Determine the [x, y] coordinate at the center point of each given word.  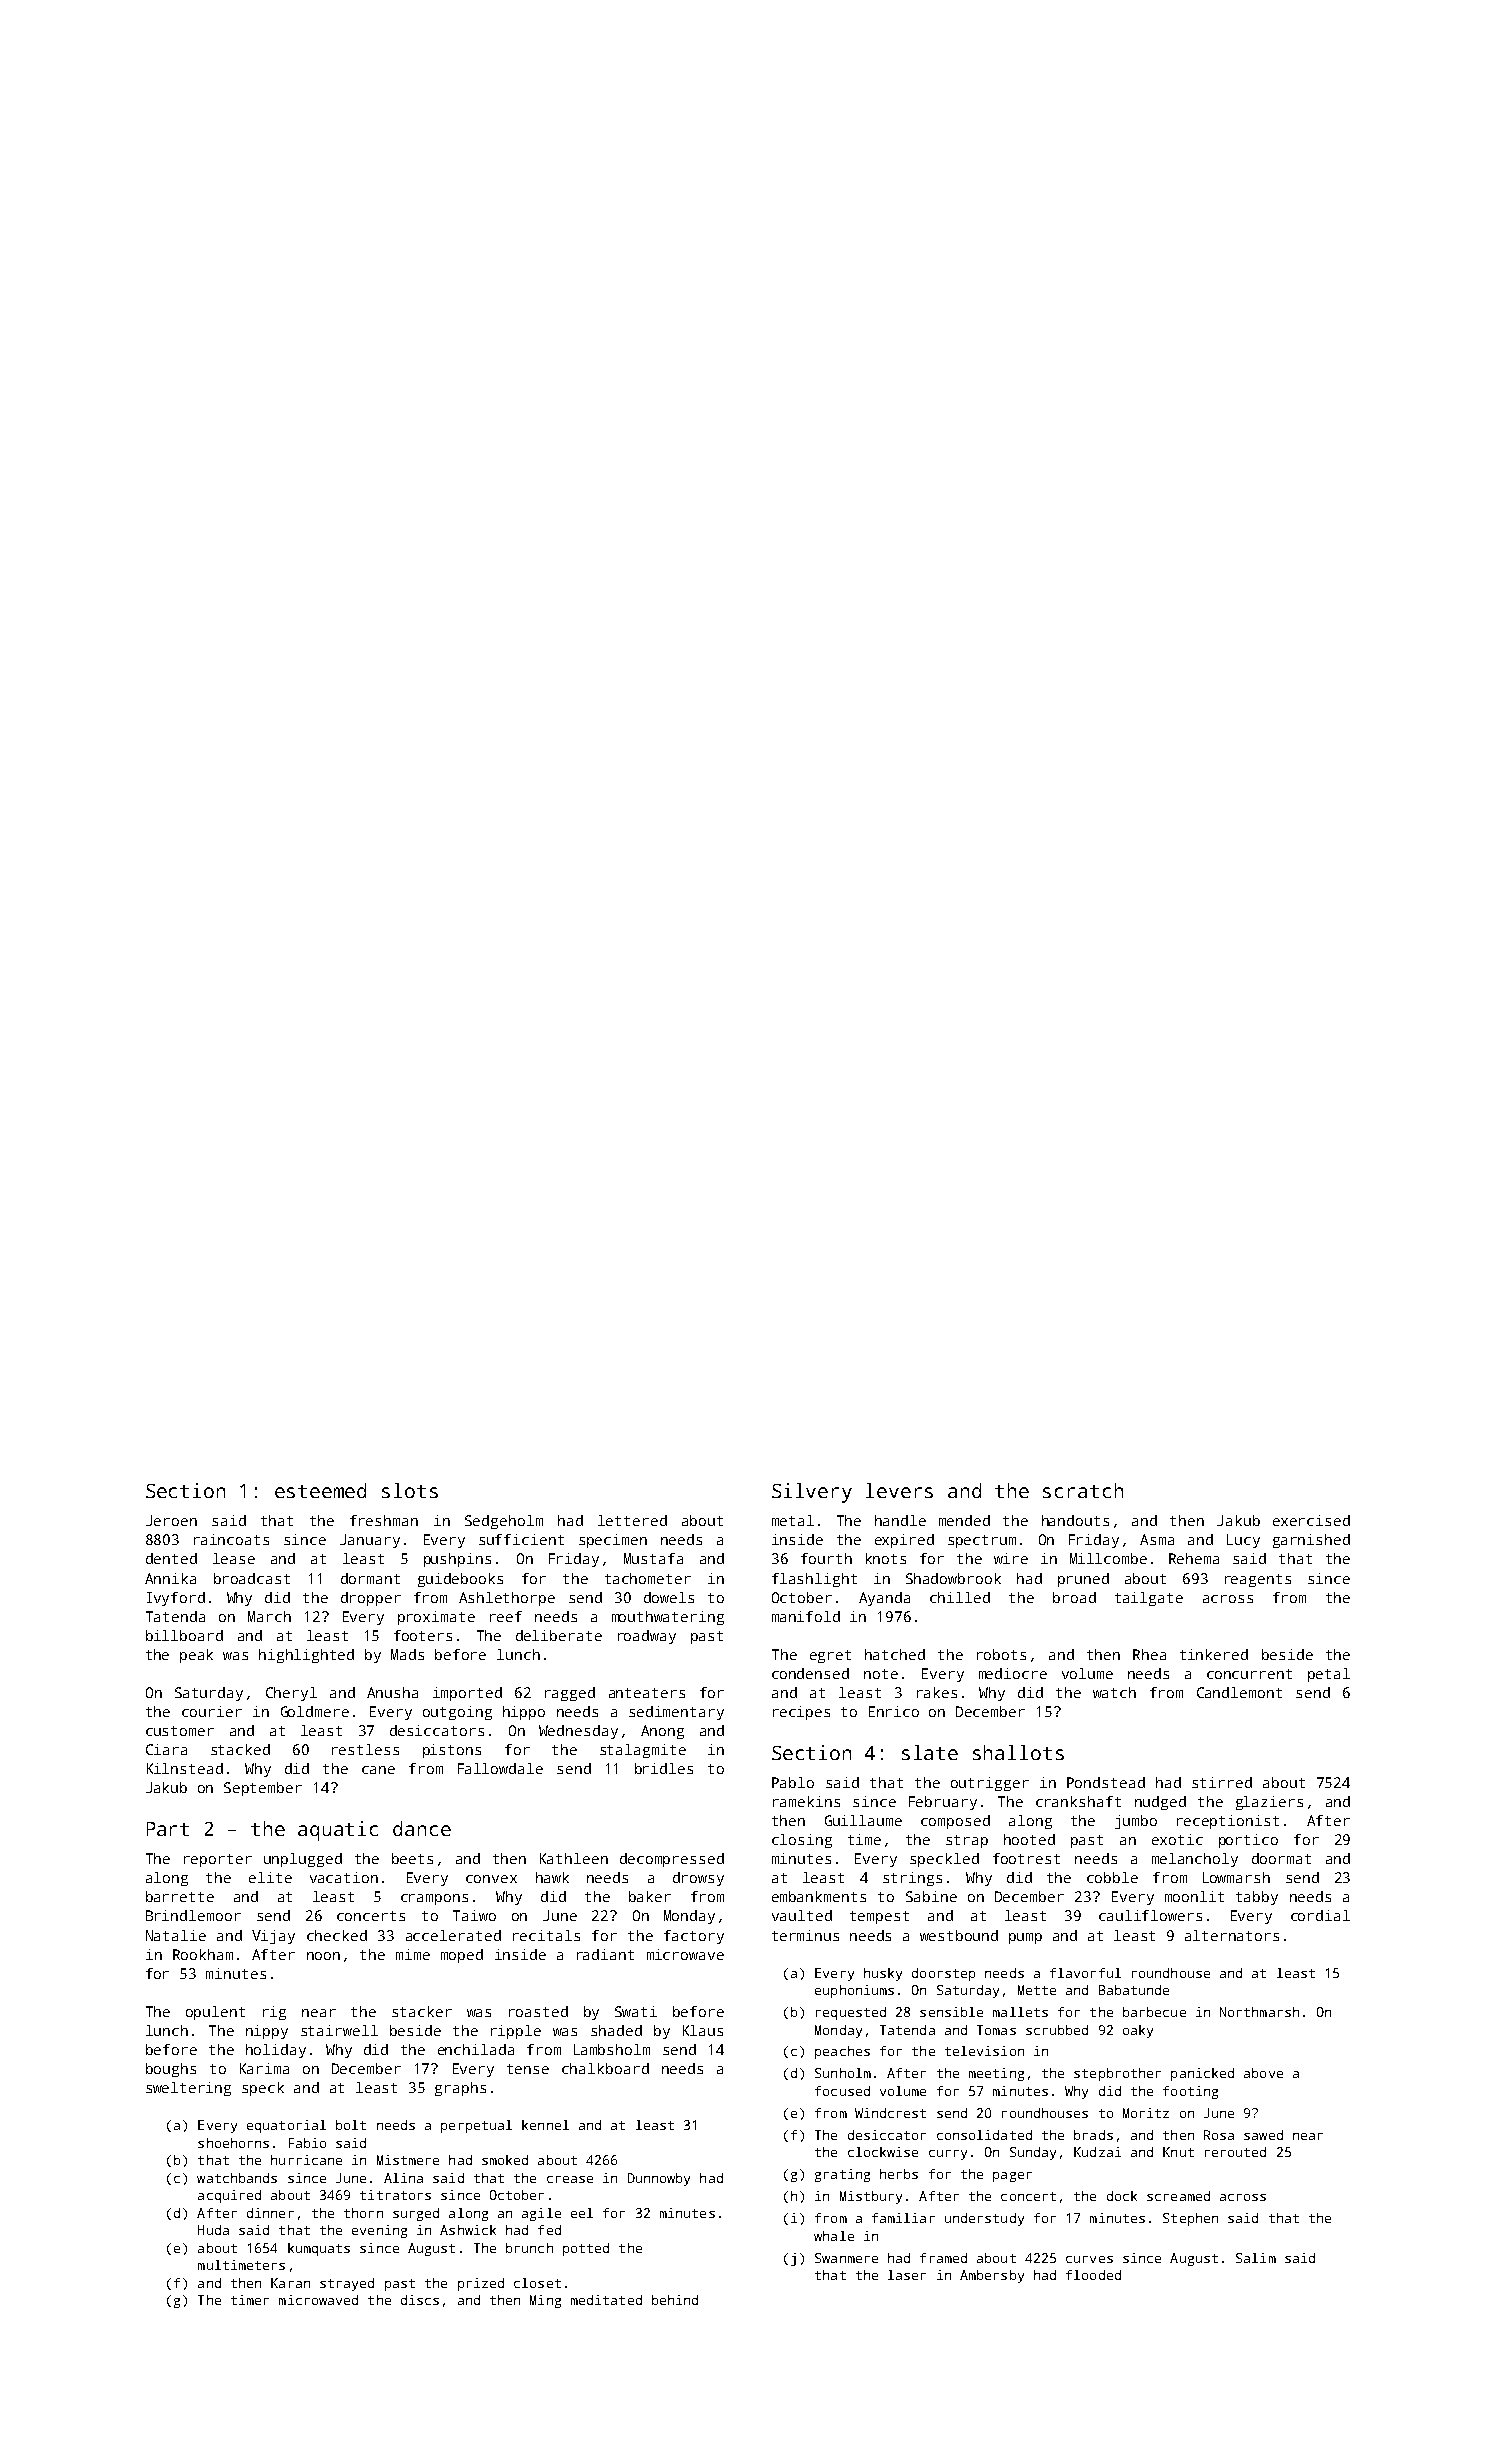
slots [410, 1490]
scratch [1083, 1490]
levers [899, 1490]
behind [675, 2300]
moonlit [1194, 1896]
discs [420, 2300]
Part [168, 1829]
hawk [552, 1877]
